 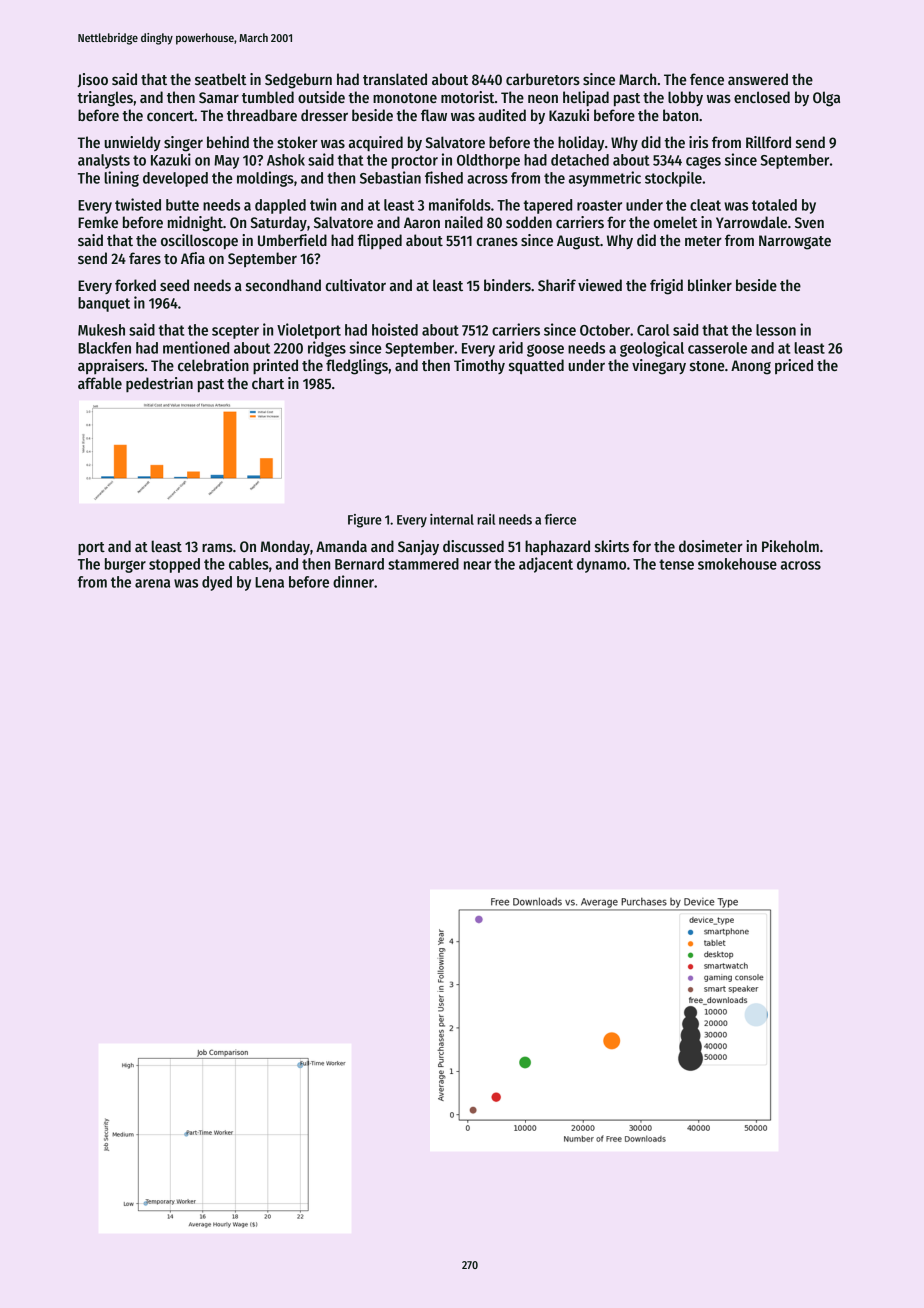 What do you see at coordinates (536, 367) in the screenshot?
I see `squatted` at bounding box center [536, 367].
